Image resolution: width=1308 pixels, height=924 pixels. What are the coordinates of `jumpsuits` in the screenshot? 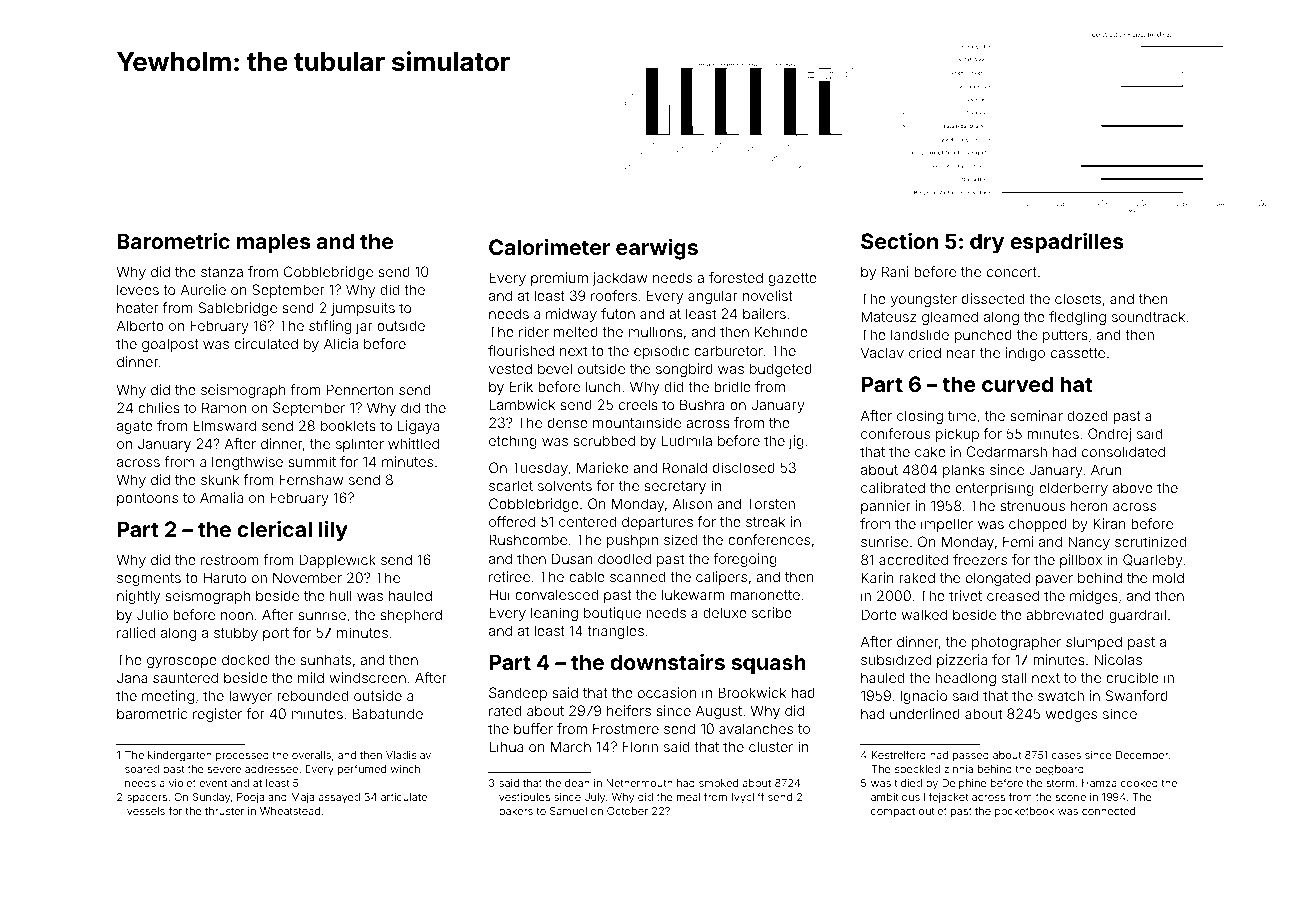 It's located at (363, 309).
